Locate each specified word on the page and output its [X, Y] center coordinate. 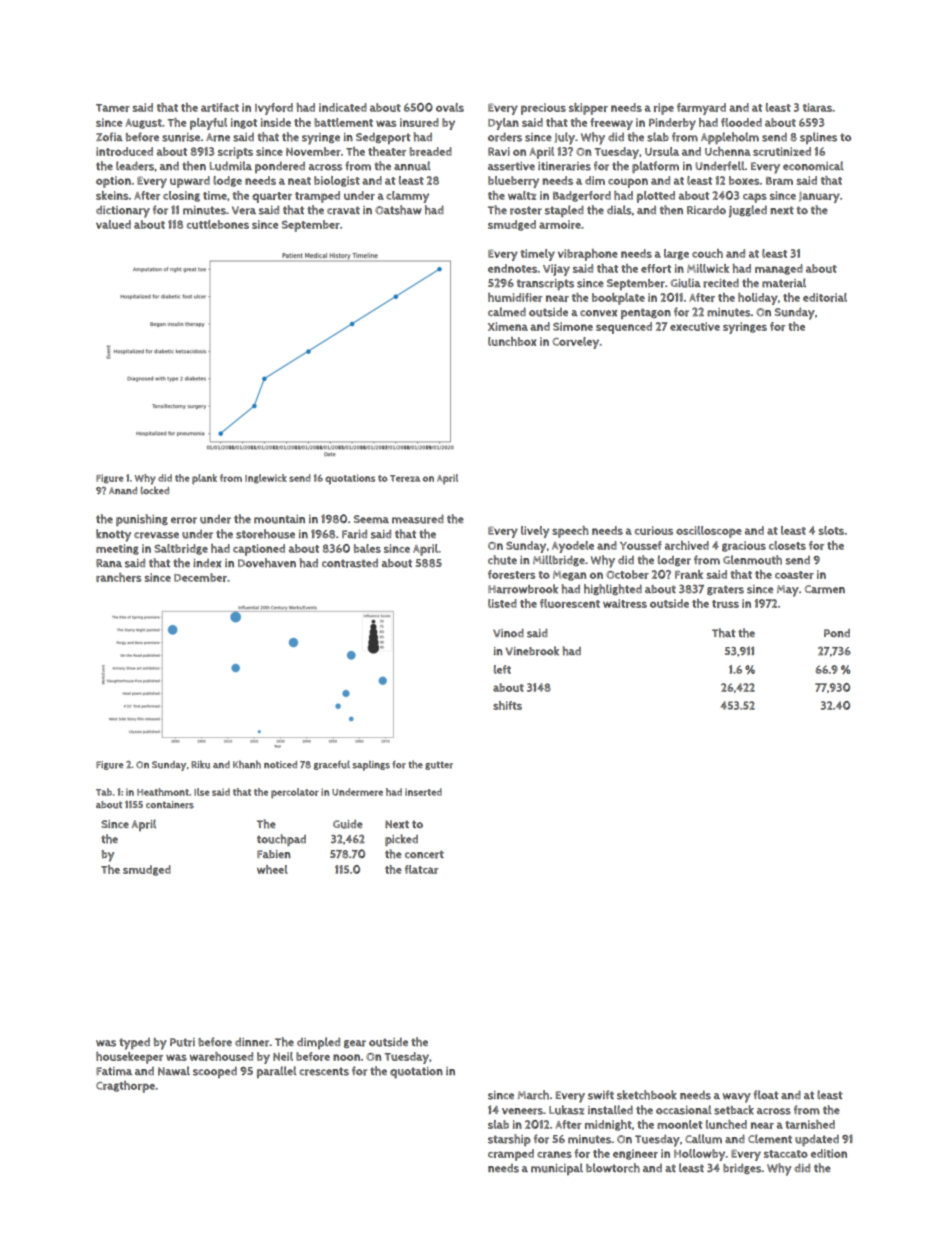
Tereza [405, 478]
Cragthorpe [125, 1087]
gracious [744, 546]
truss [725, 604]
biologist [337, 181]
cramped [511, 1155]
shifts [507, 705]
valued [113, 224]
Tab [104, 792]
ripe [664, 109]
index [207, 563]
